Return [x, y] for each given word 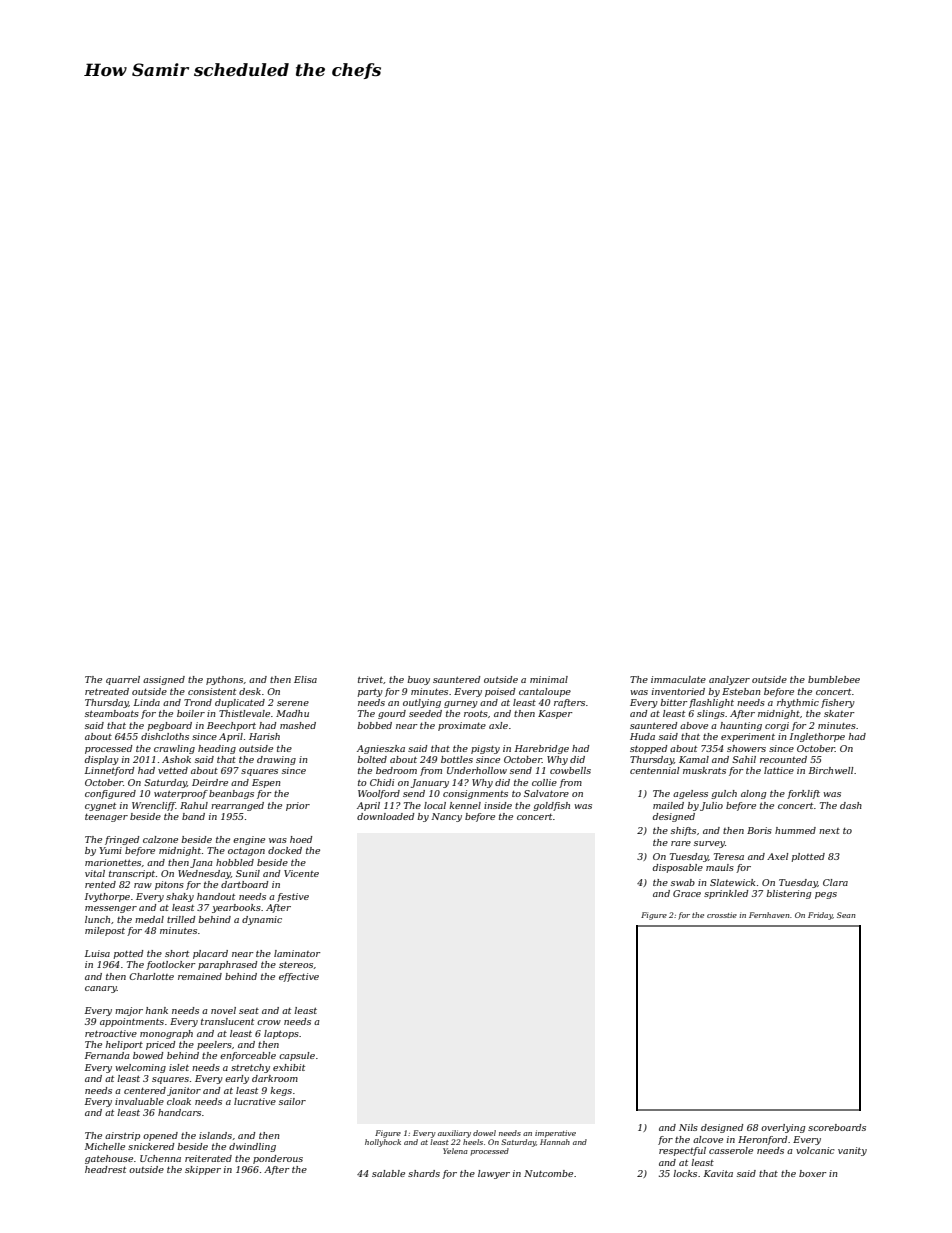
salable [388, 1173]
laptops [281, 1034]
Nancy [446, 817]
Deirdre [210, 782]
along [753, 794]
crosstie [722, 915]
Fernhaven [769, 915]
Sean [846, 915]
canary [101, 989]
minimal [549, 679]
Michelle [105, 1146]
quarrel [123, 680]
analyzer [729, 680]
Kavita [718, 1173]
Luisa [97, 953]
